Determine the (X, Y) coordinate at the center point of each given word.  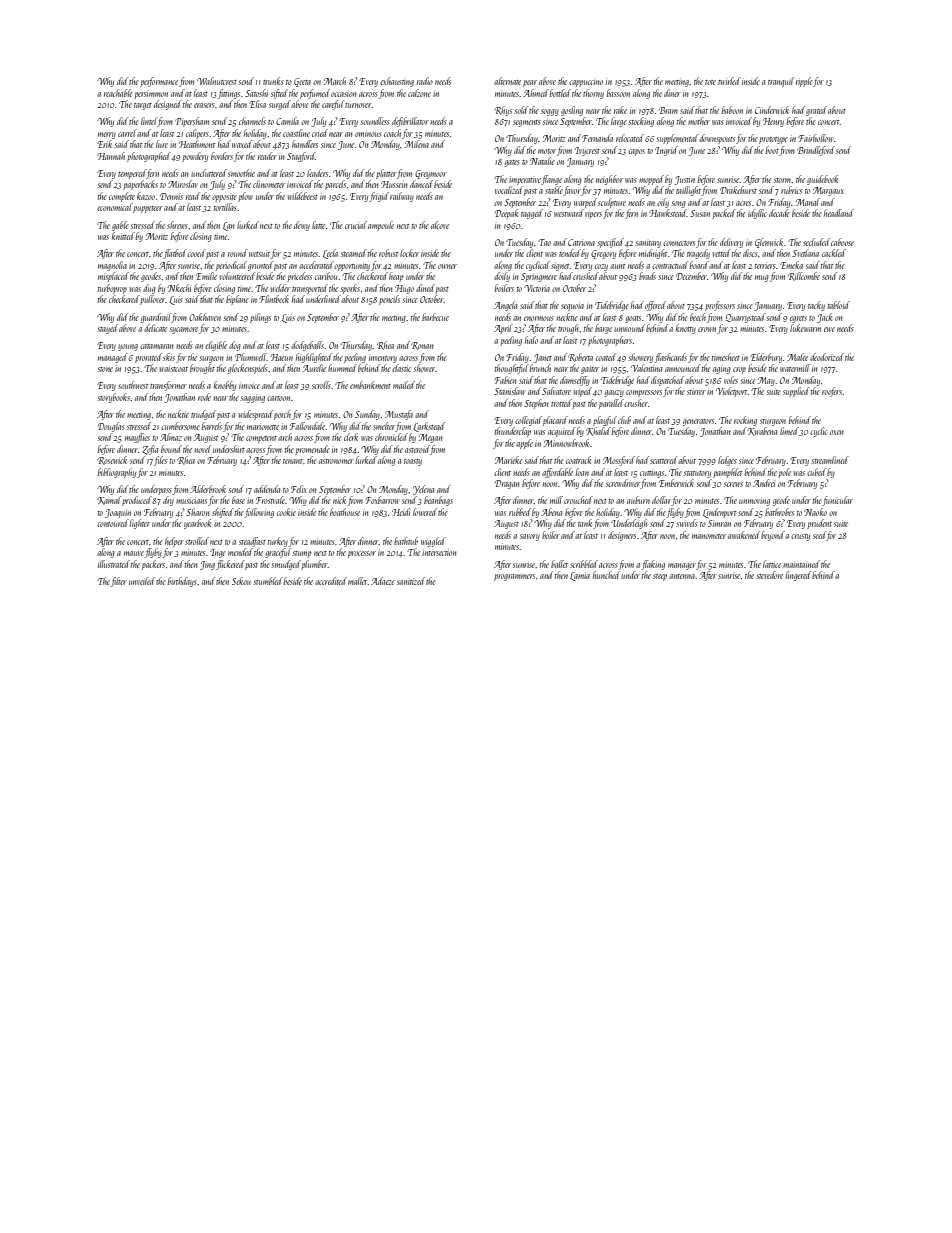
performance (159, 82)
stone (105, 369)
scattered (664, 460)
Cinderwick (772, 110)
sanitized (411, 581)
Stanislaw (509, 391)
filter (119, 582)
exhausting (397, 82)
